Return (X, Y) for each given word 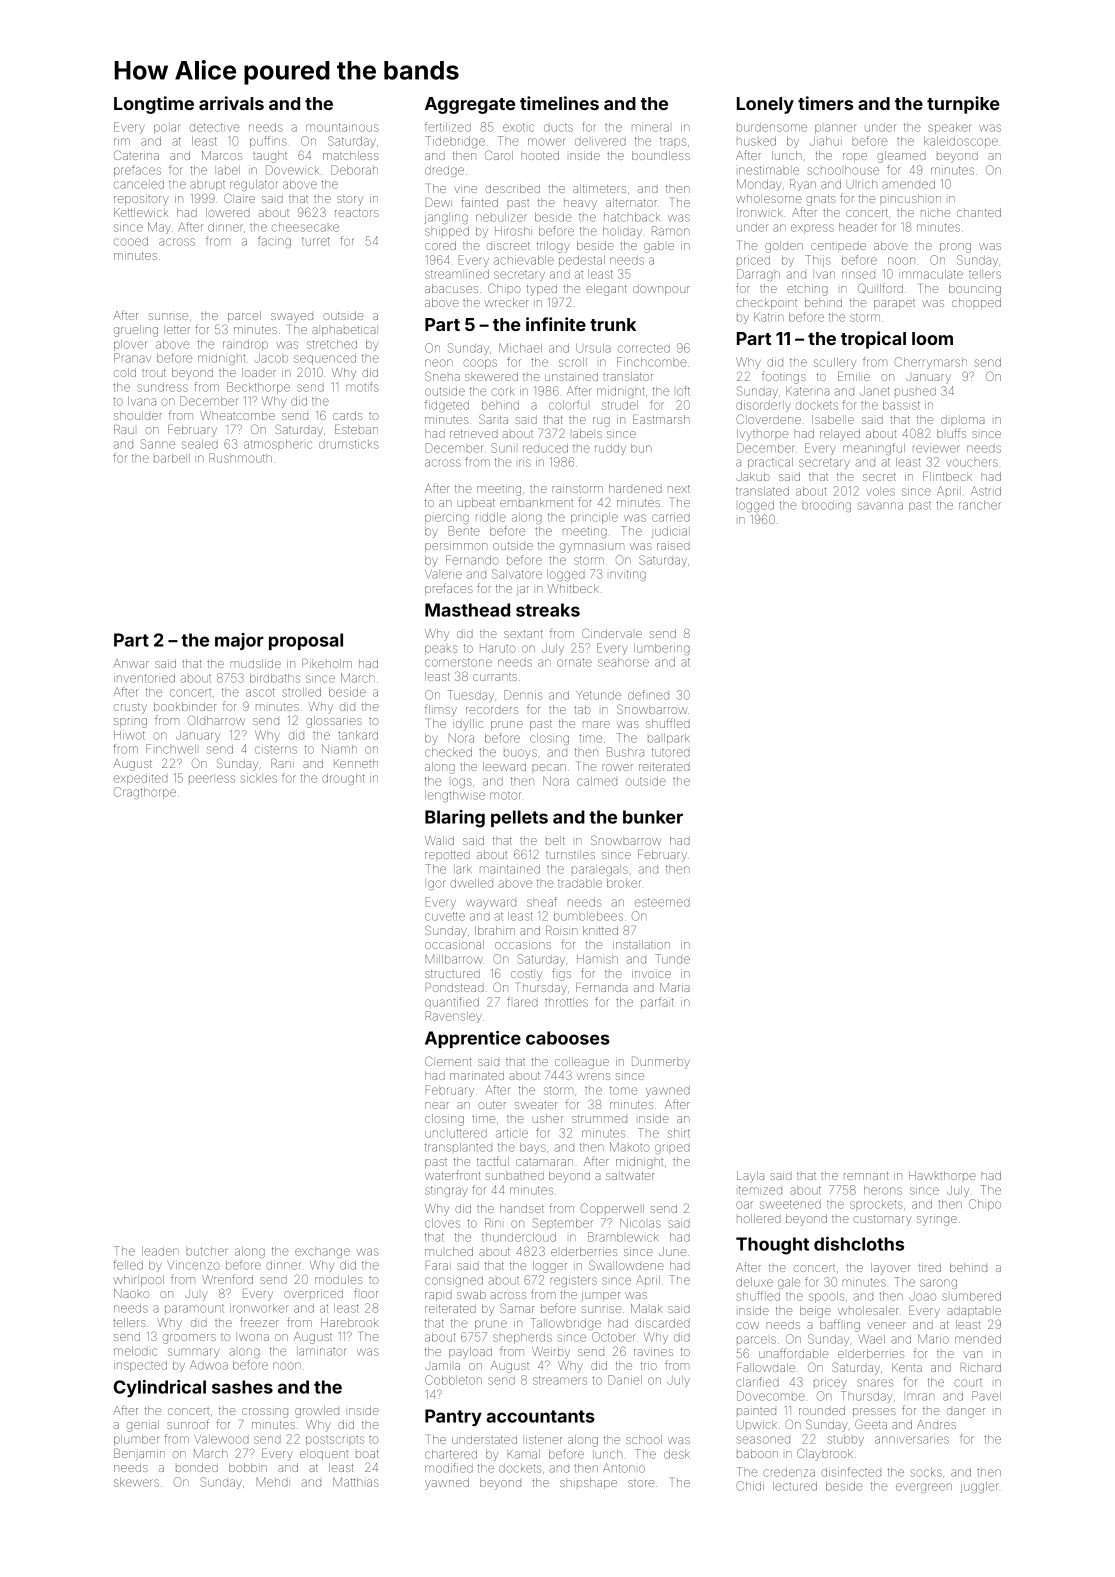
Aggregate (470, 105)
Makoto (629, 1147)
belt (555, 840)
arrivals (231, 103)
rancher (980, 505)
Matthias (356, 1482)
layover (890, 1269)
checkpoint (766, 303)
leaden (160, 1251)
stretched (332, 344)
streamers (560, 1380)
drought (343, 779)
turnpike (963, 105)
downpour (661, 290)
